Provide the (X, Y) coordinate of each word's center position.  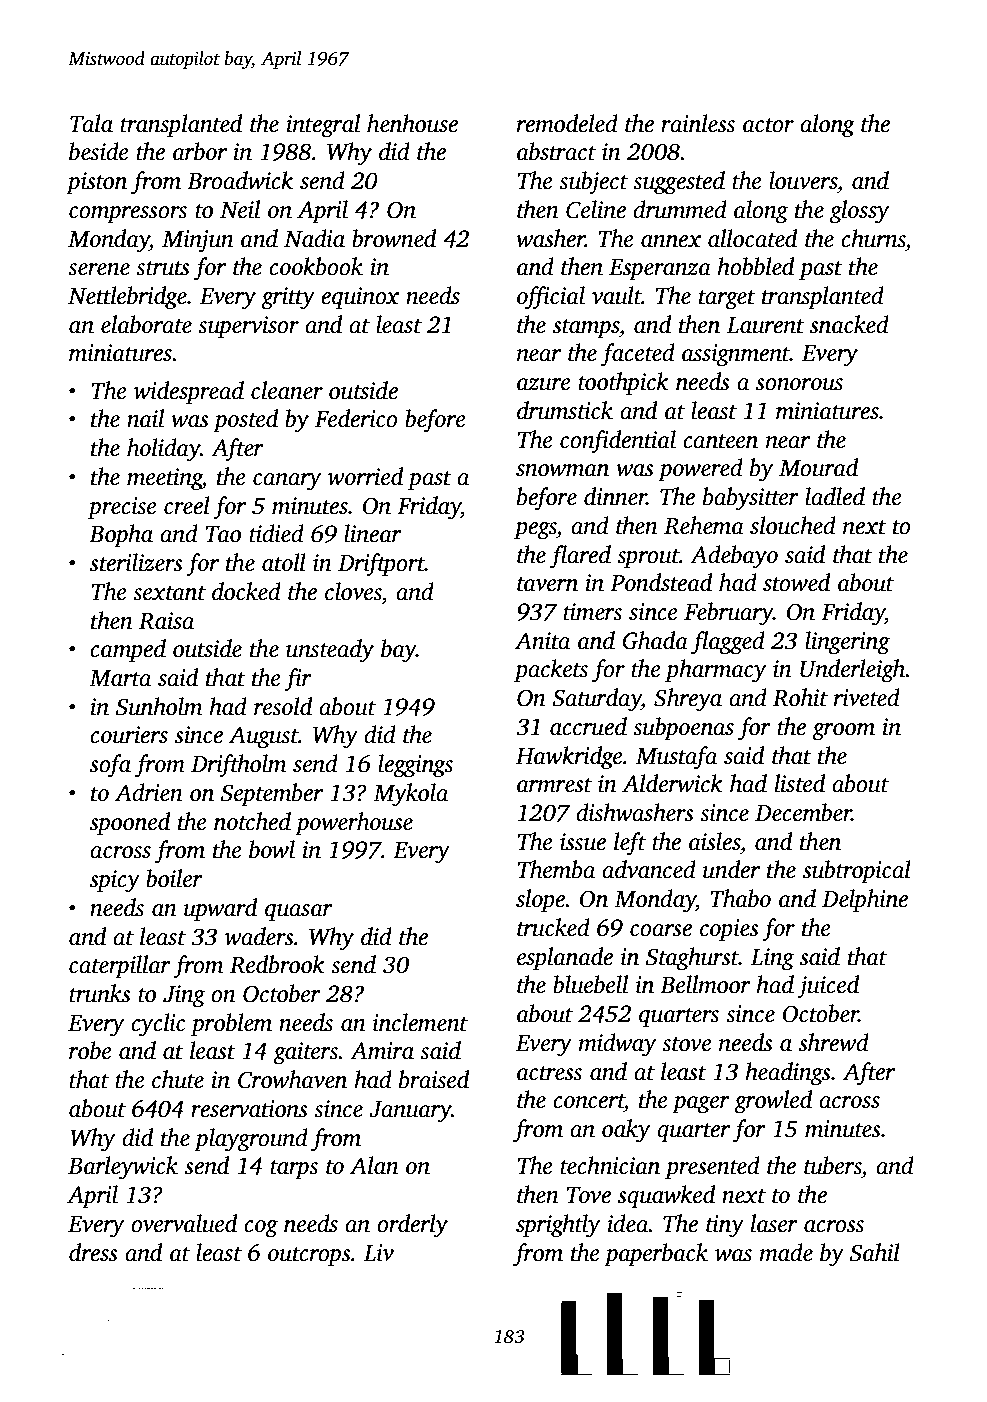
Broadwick (240, 180)
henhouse (412, 123)
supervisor (248, 327)
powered (700, 469)
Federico (356, 418)
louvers (803, 180)
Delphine (865, 900)
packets (551, 670)
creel (187, 505)
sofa (110, 766)
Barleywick (123, 1168)
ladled (835, 496)
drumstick (565, 410)
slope (540, 900)
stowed (796, 582)
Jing (184, 996)
